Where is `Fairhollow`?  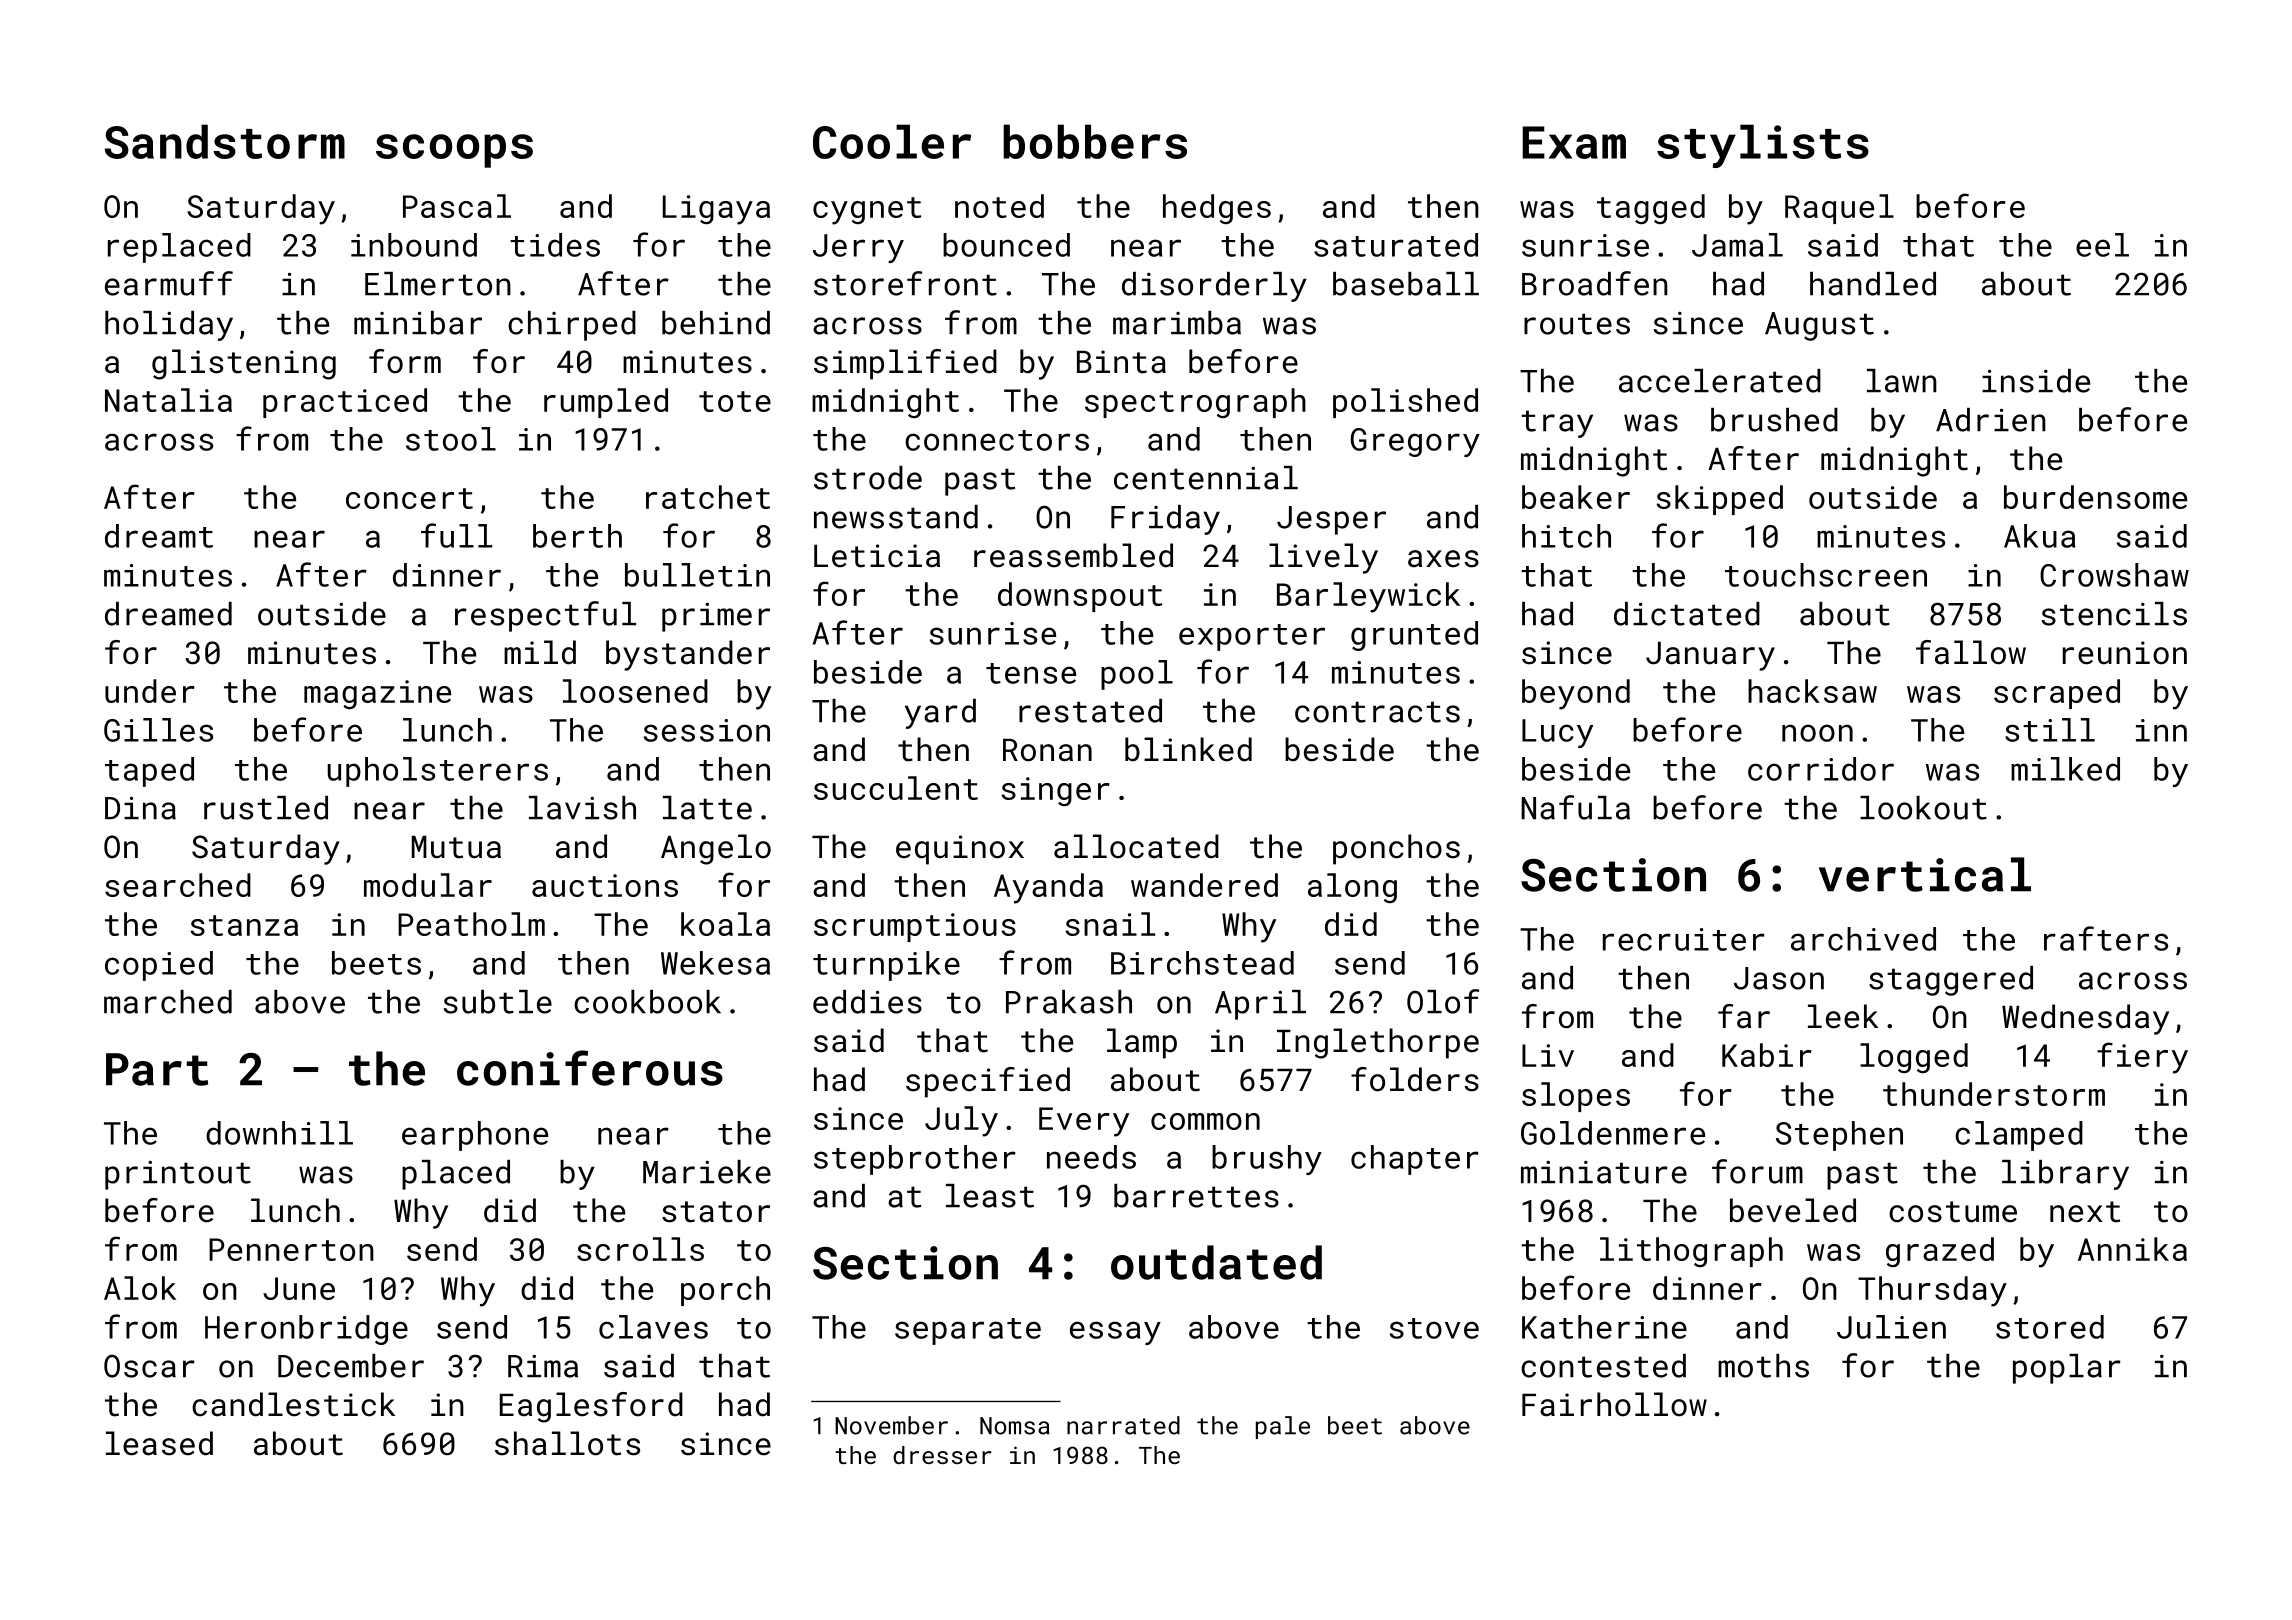
Fairhollow is located at coordinates (1614, 1404).
